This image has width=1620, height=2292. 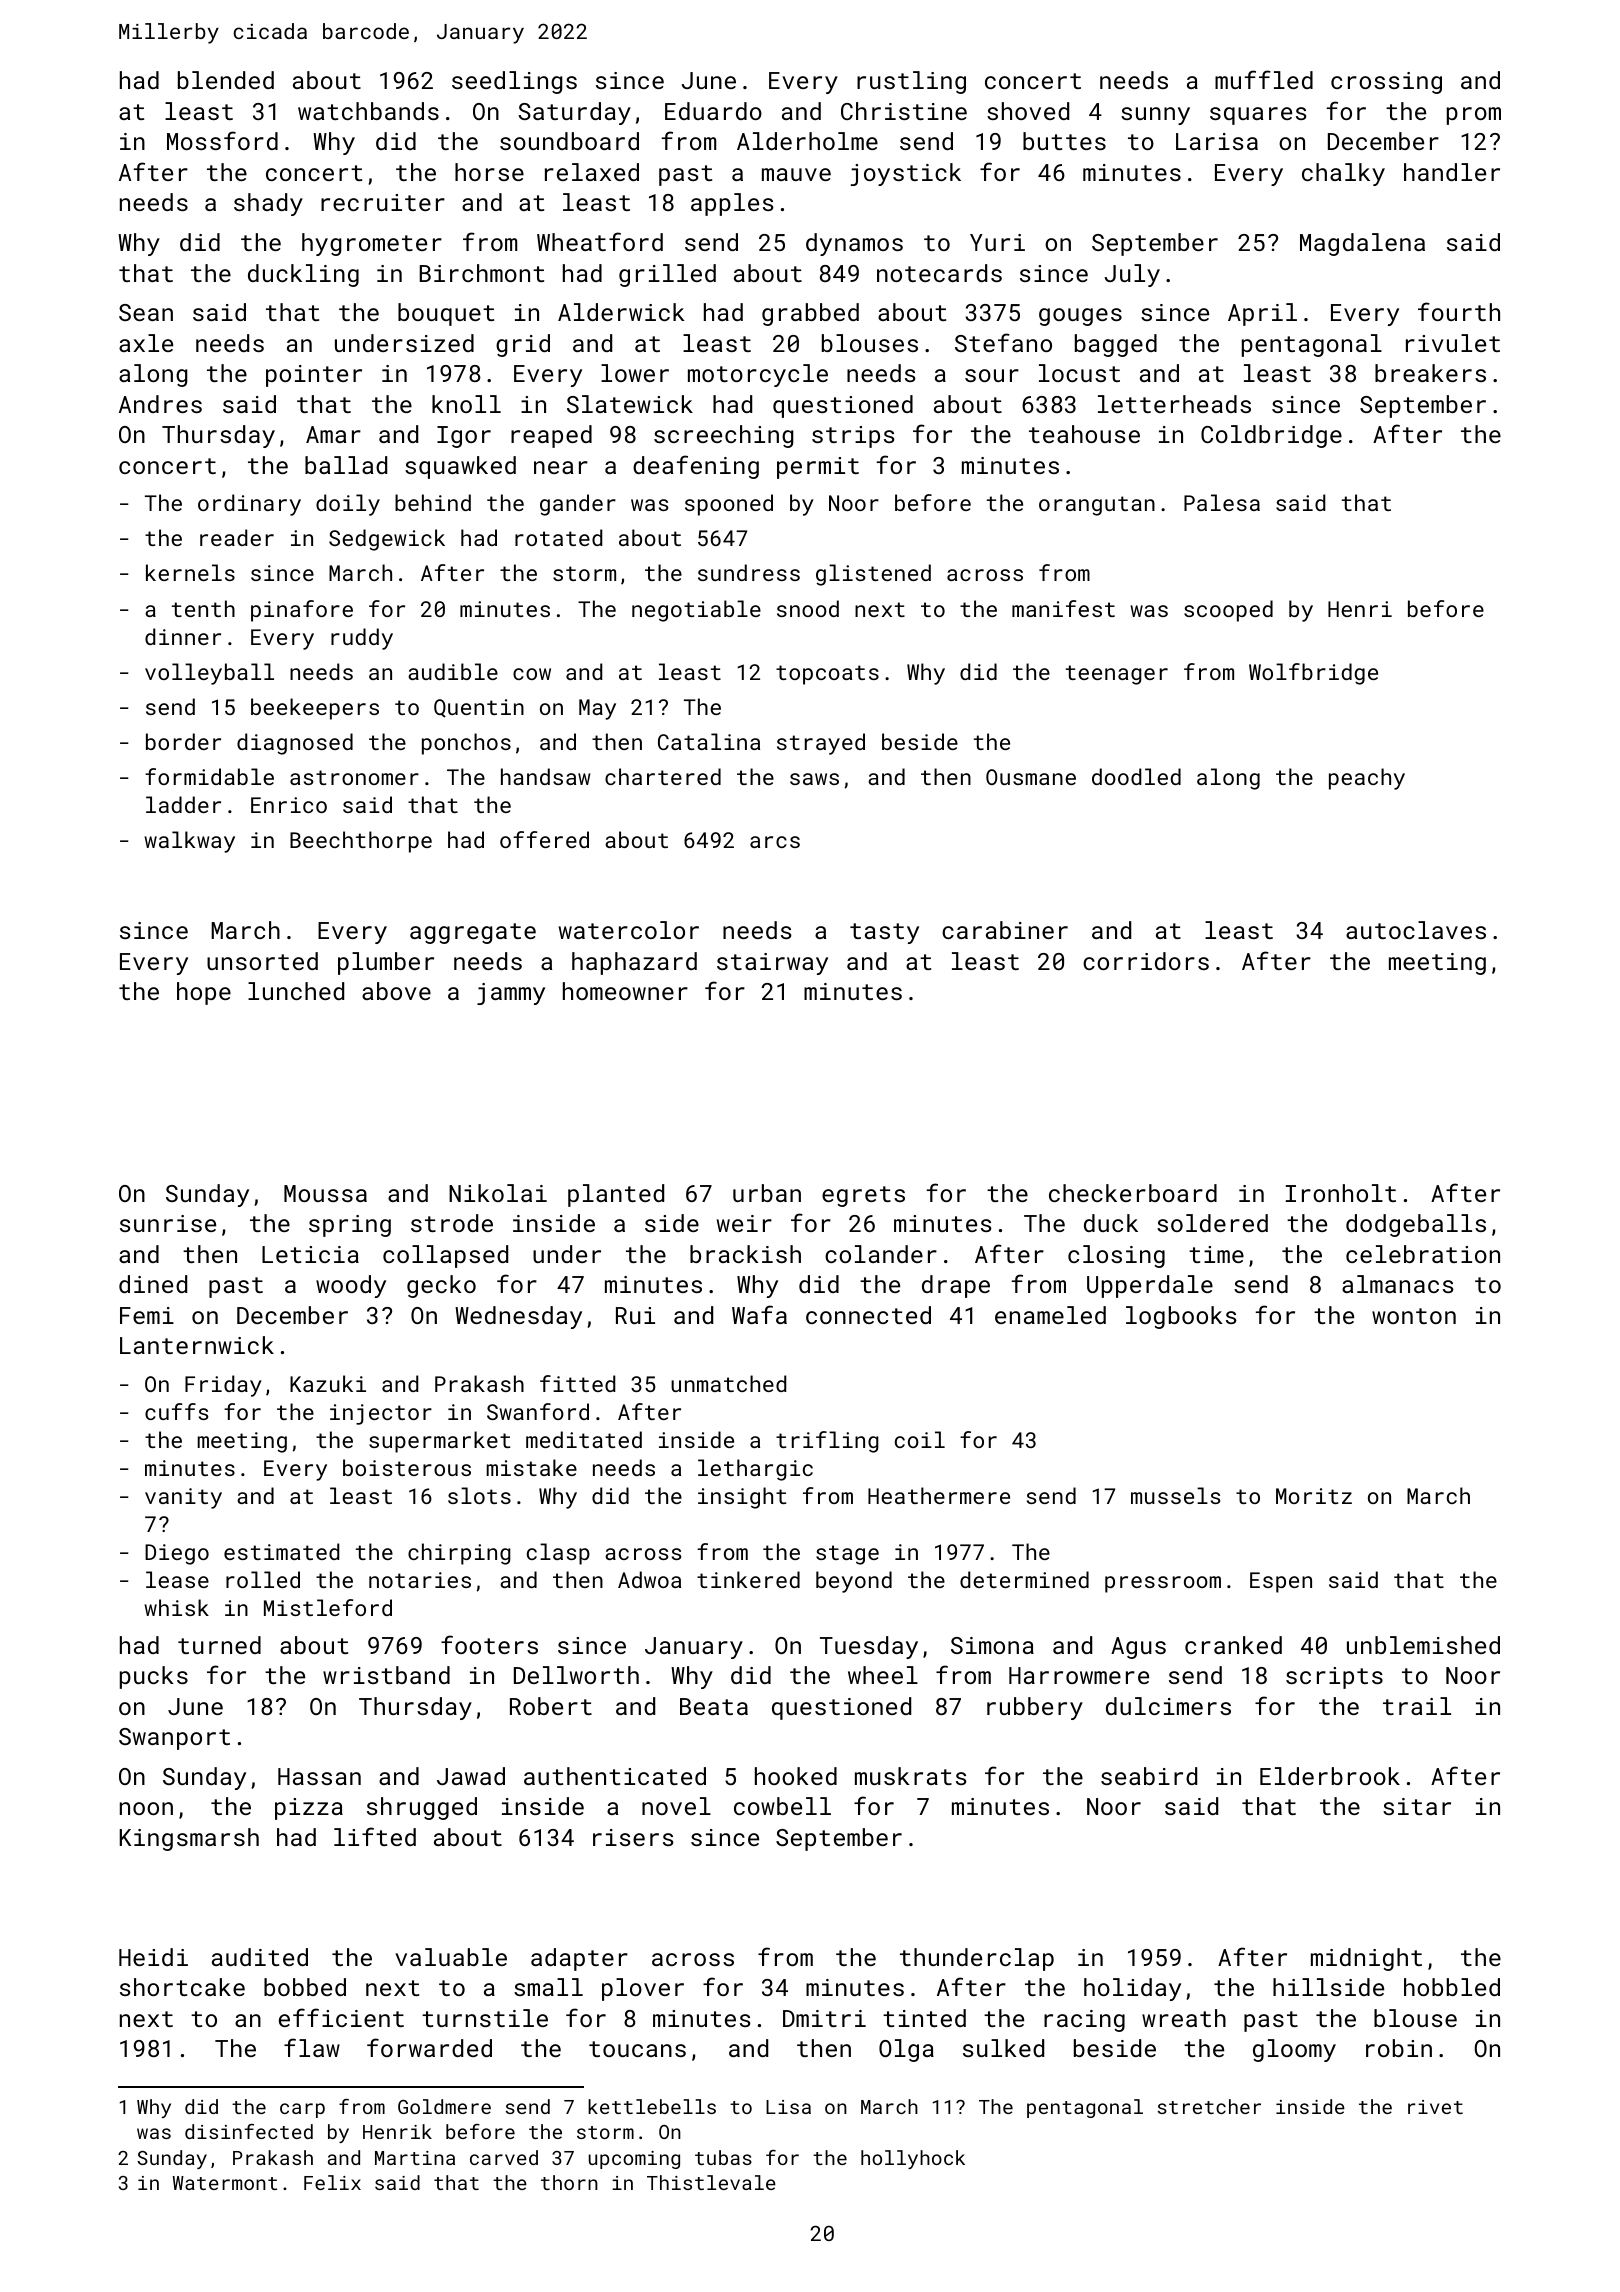 I want to click on peachy, so click(x=1367, y=779).
